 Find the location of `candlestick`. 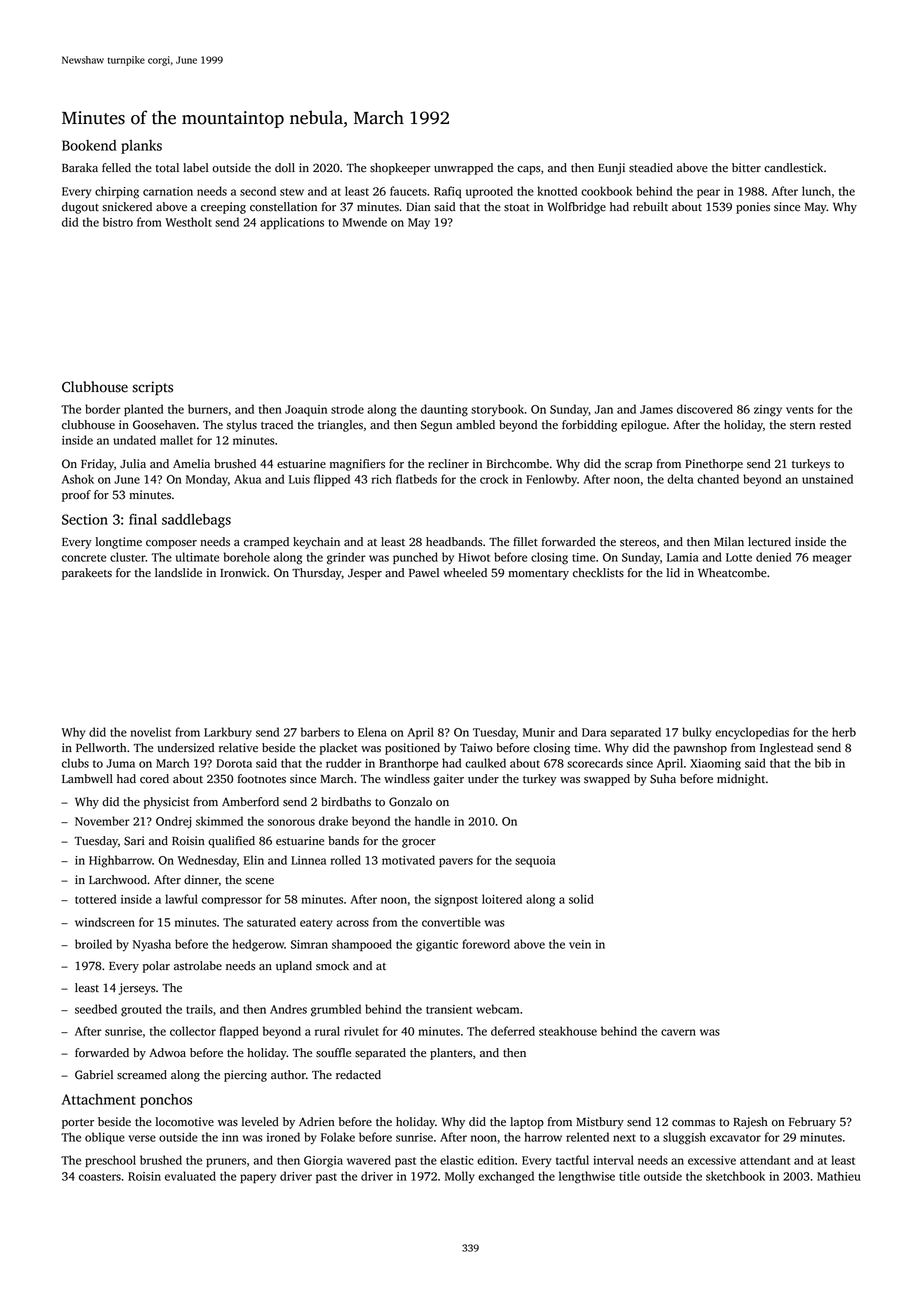

candlestick is located at coordinates (793, 168).
